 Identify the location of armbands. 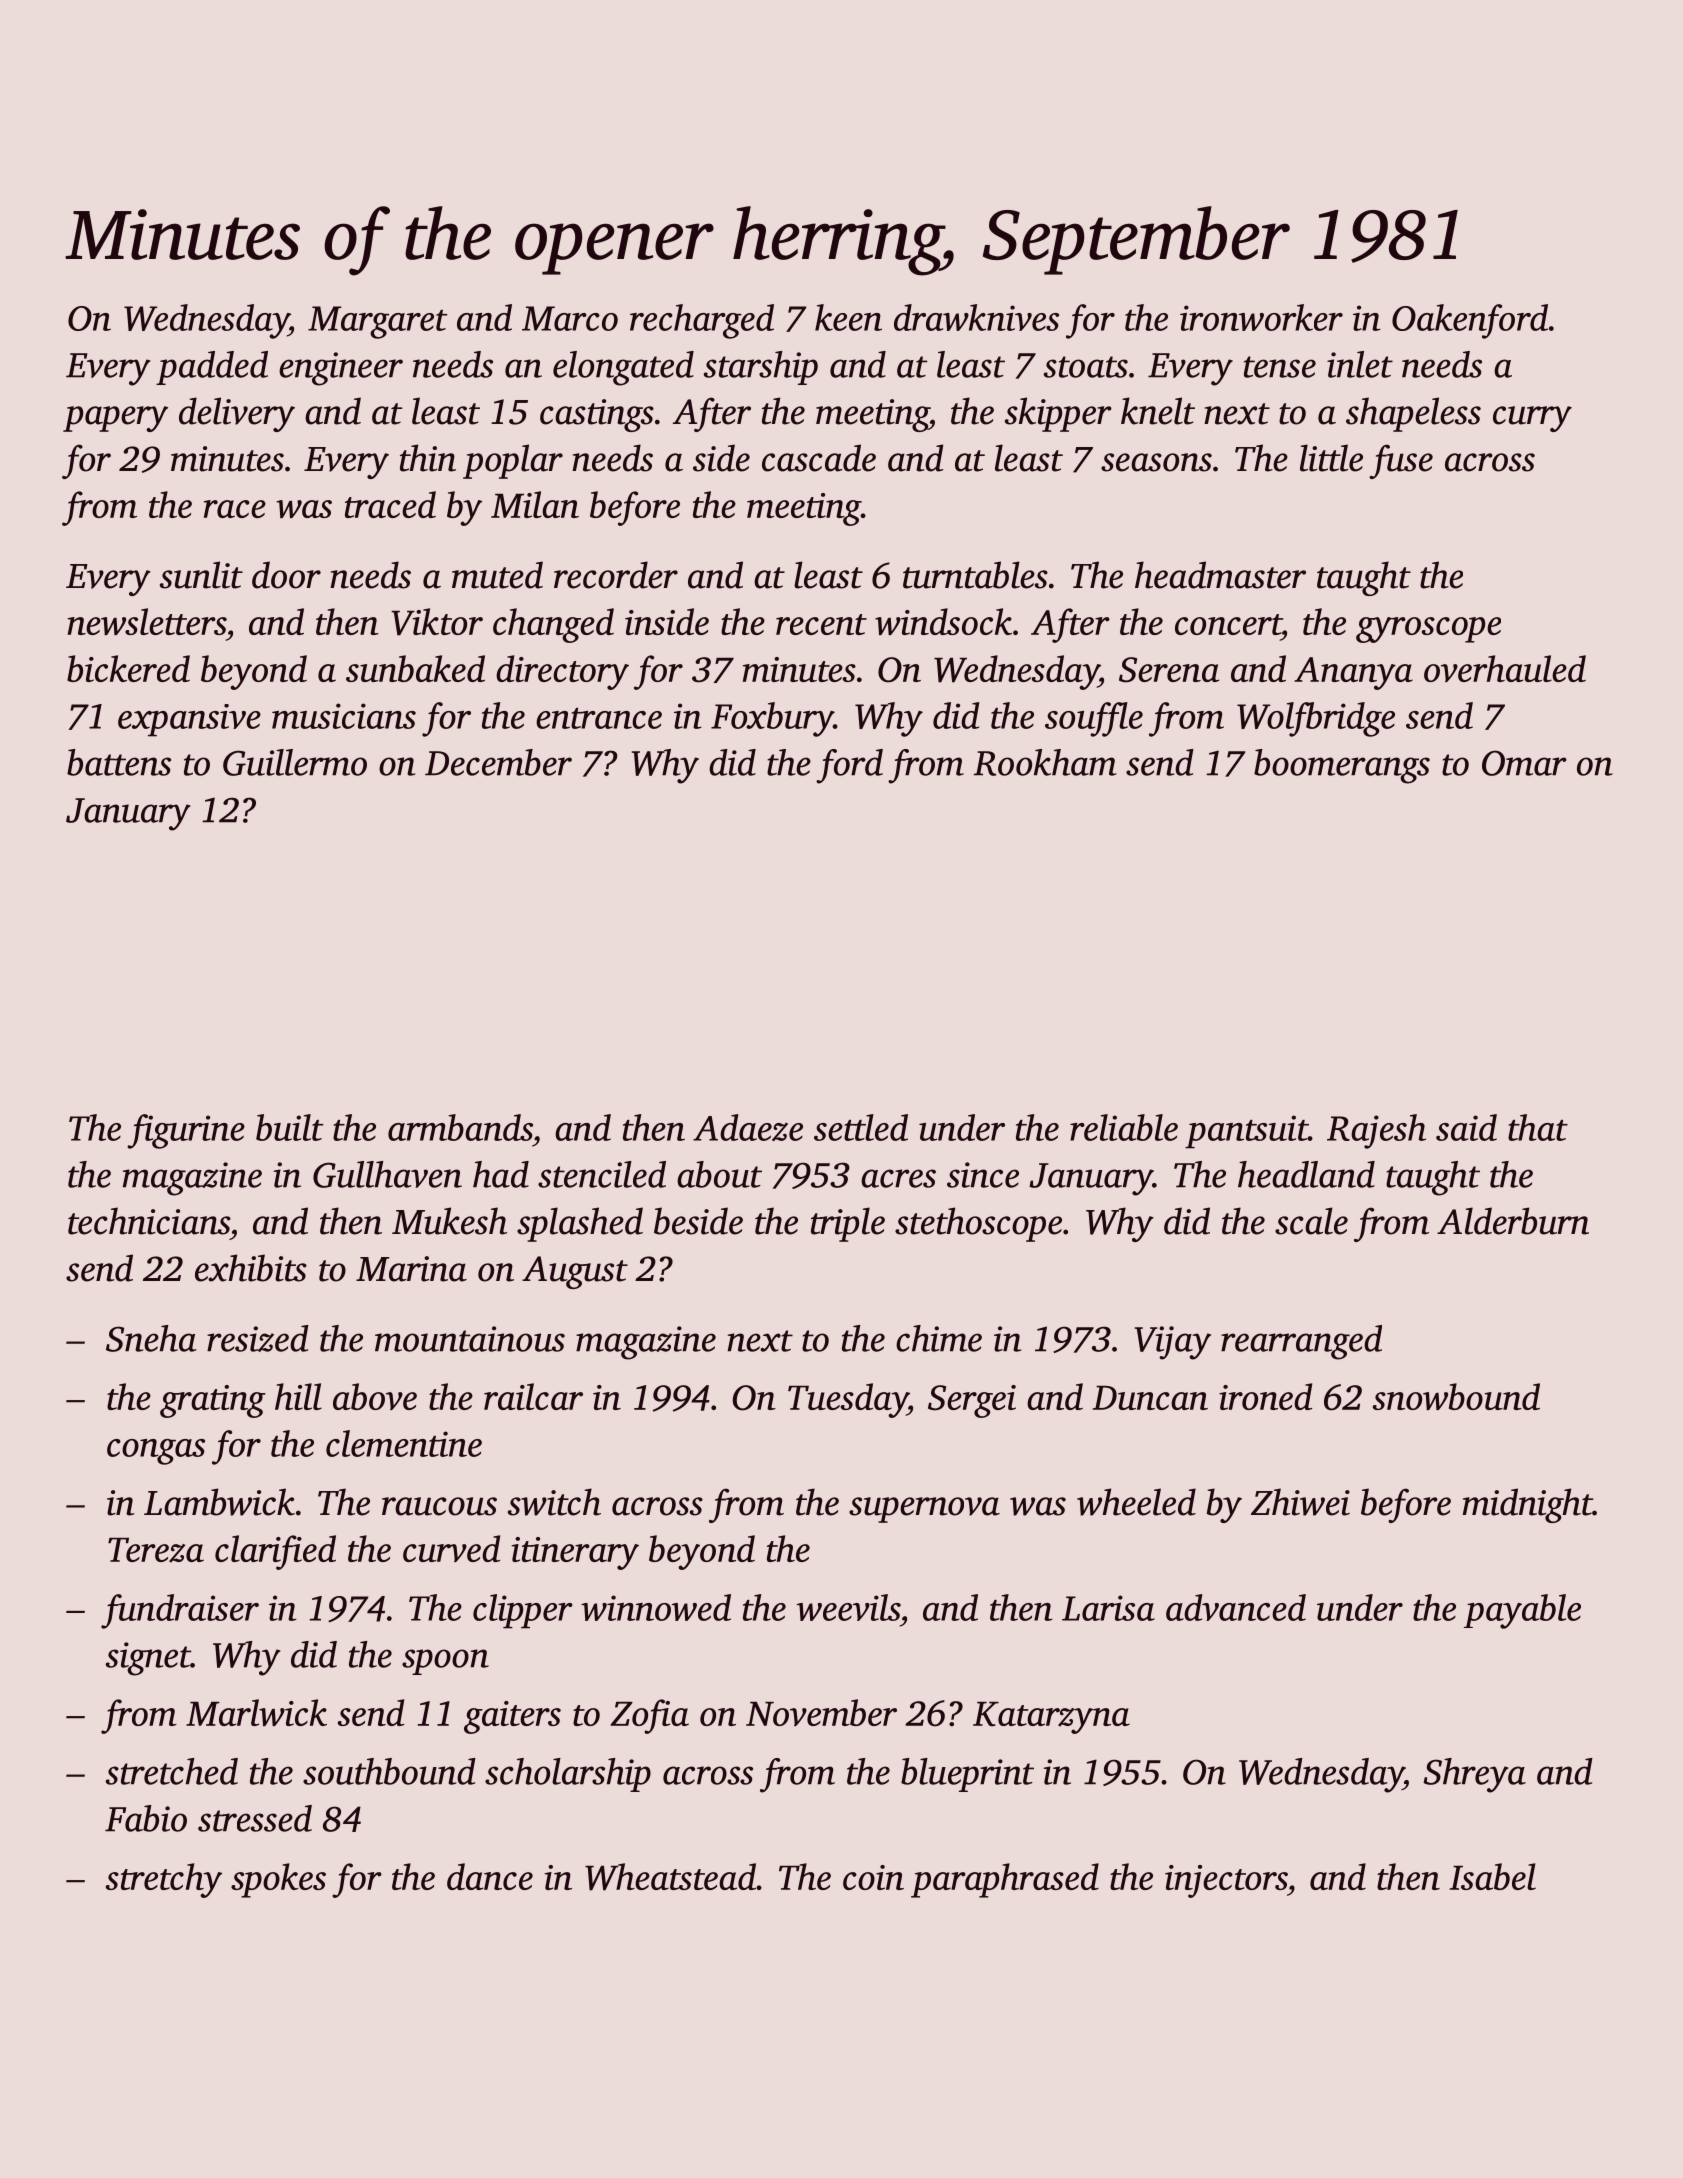
(460, 1127).
